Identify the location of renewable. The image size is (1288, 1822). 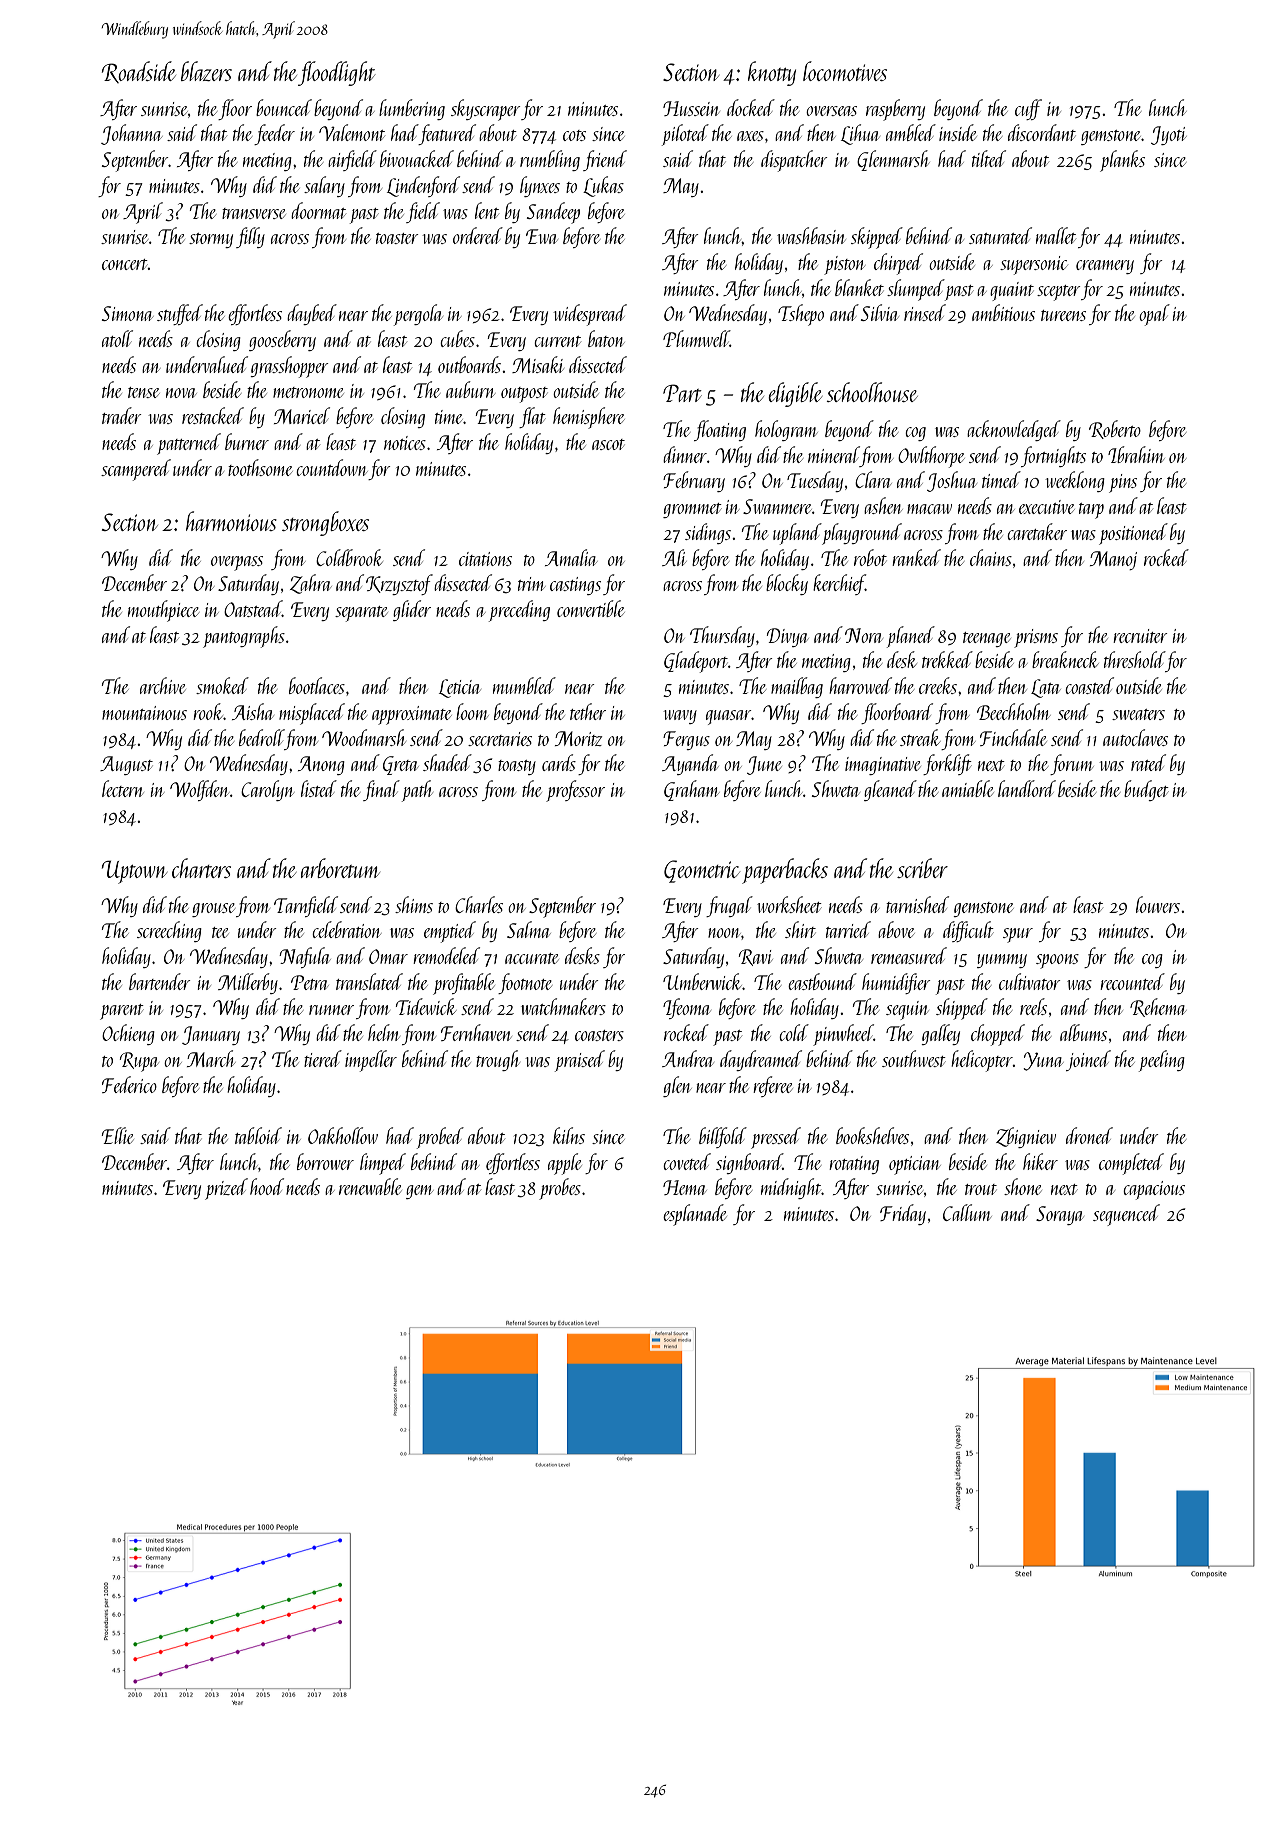
(370, 1186).
